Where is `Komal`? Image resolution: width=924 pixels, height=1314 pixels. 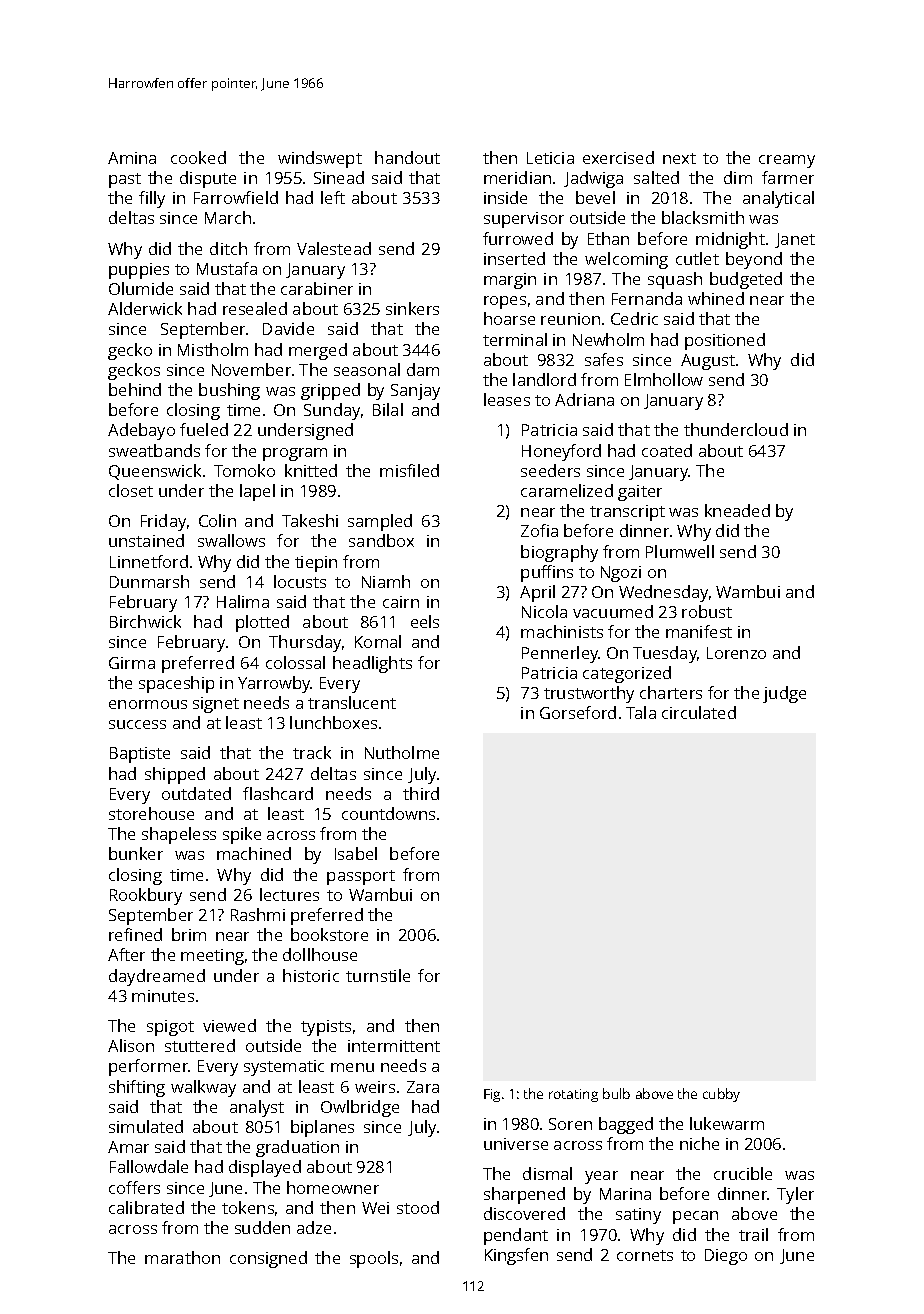
Komal is located at coordinates (378, 641).
